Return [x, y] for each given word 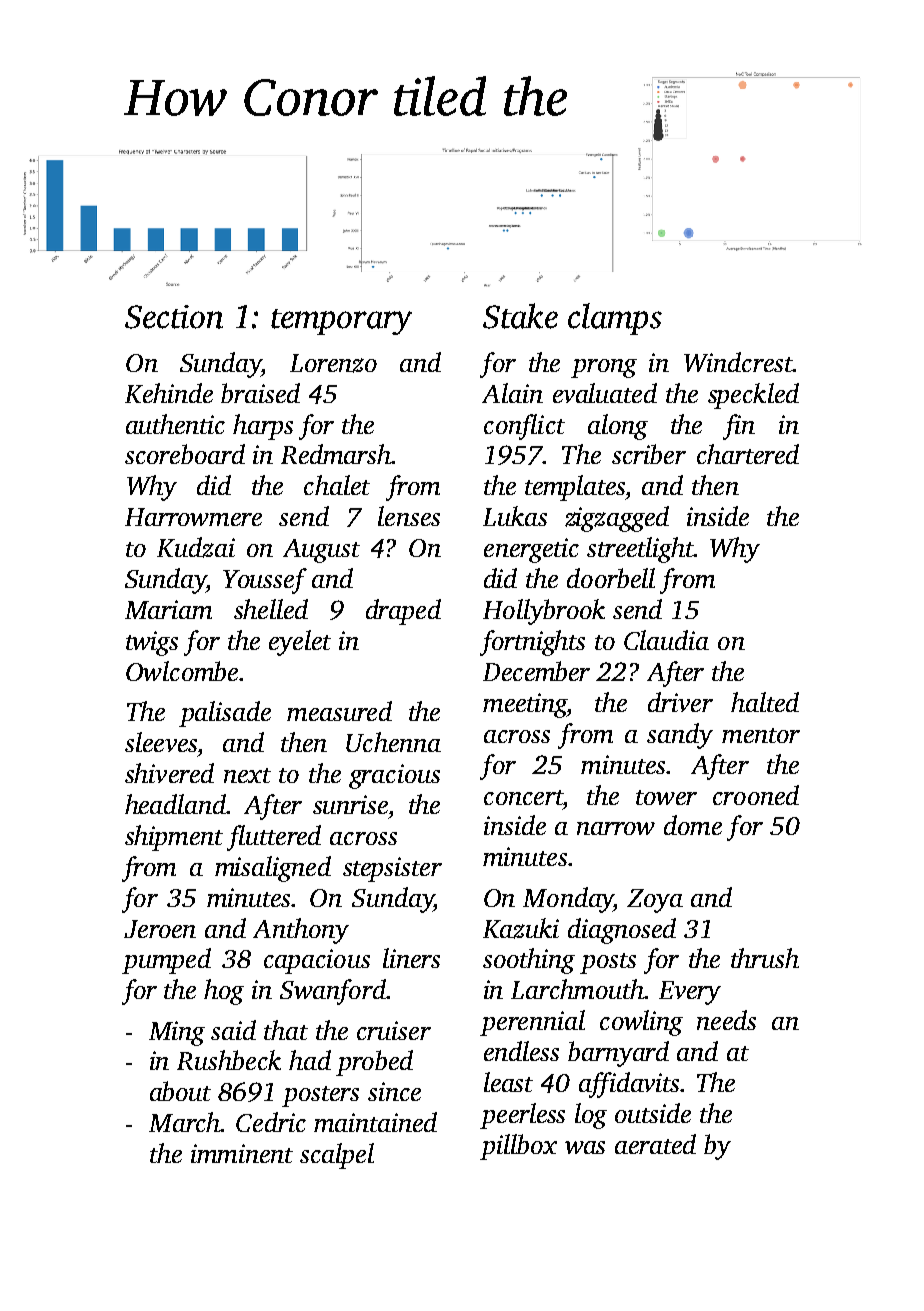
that [286, 1030]
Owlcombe [182, 671]
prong [604, 368]
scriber [649, 454]
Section [174, 317]
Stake [520, 316]
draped [403, 612]
